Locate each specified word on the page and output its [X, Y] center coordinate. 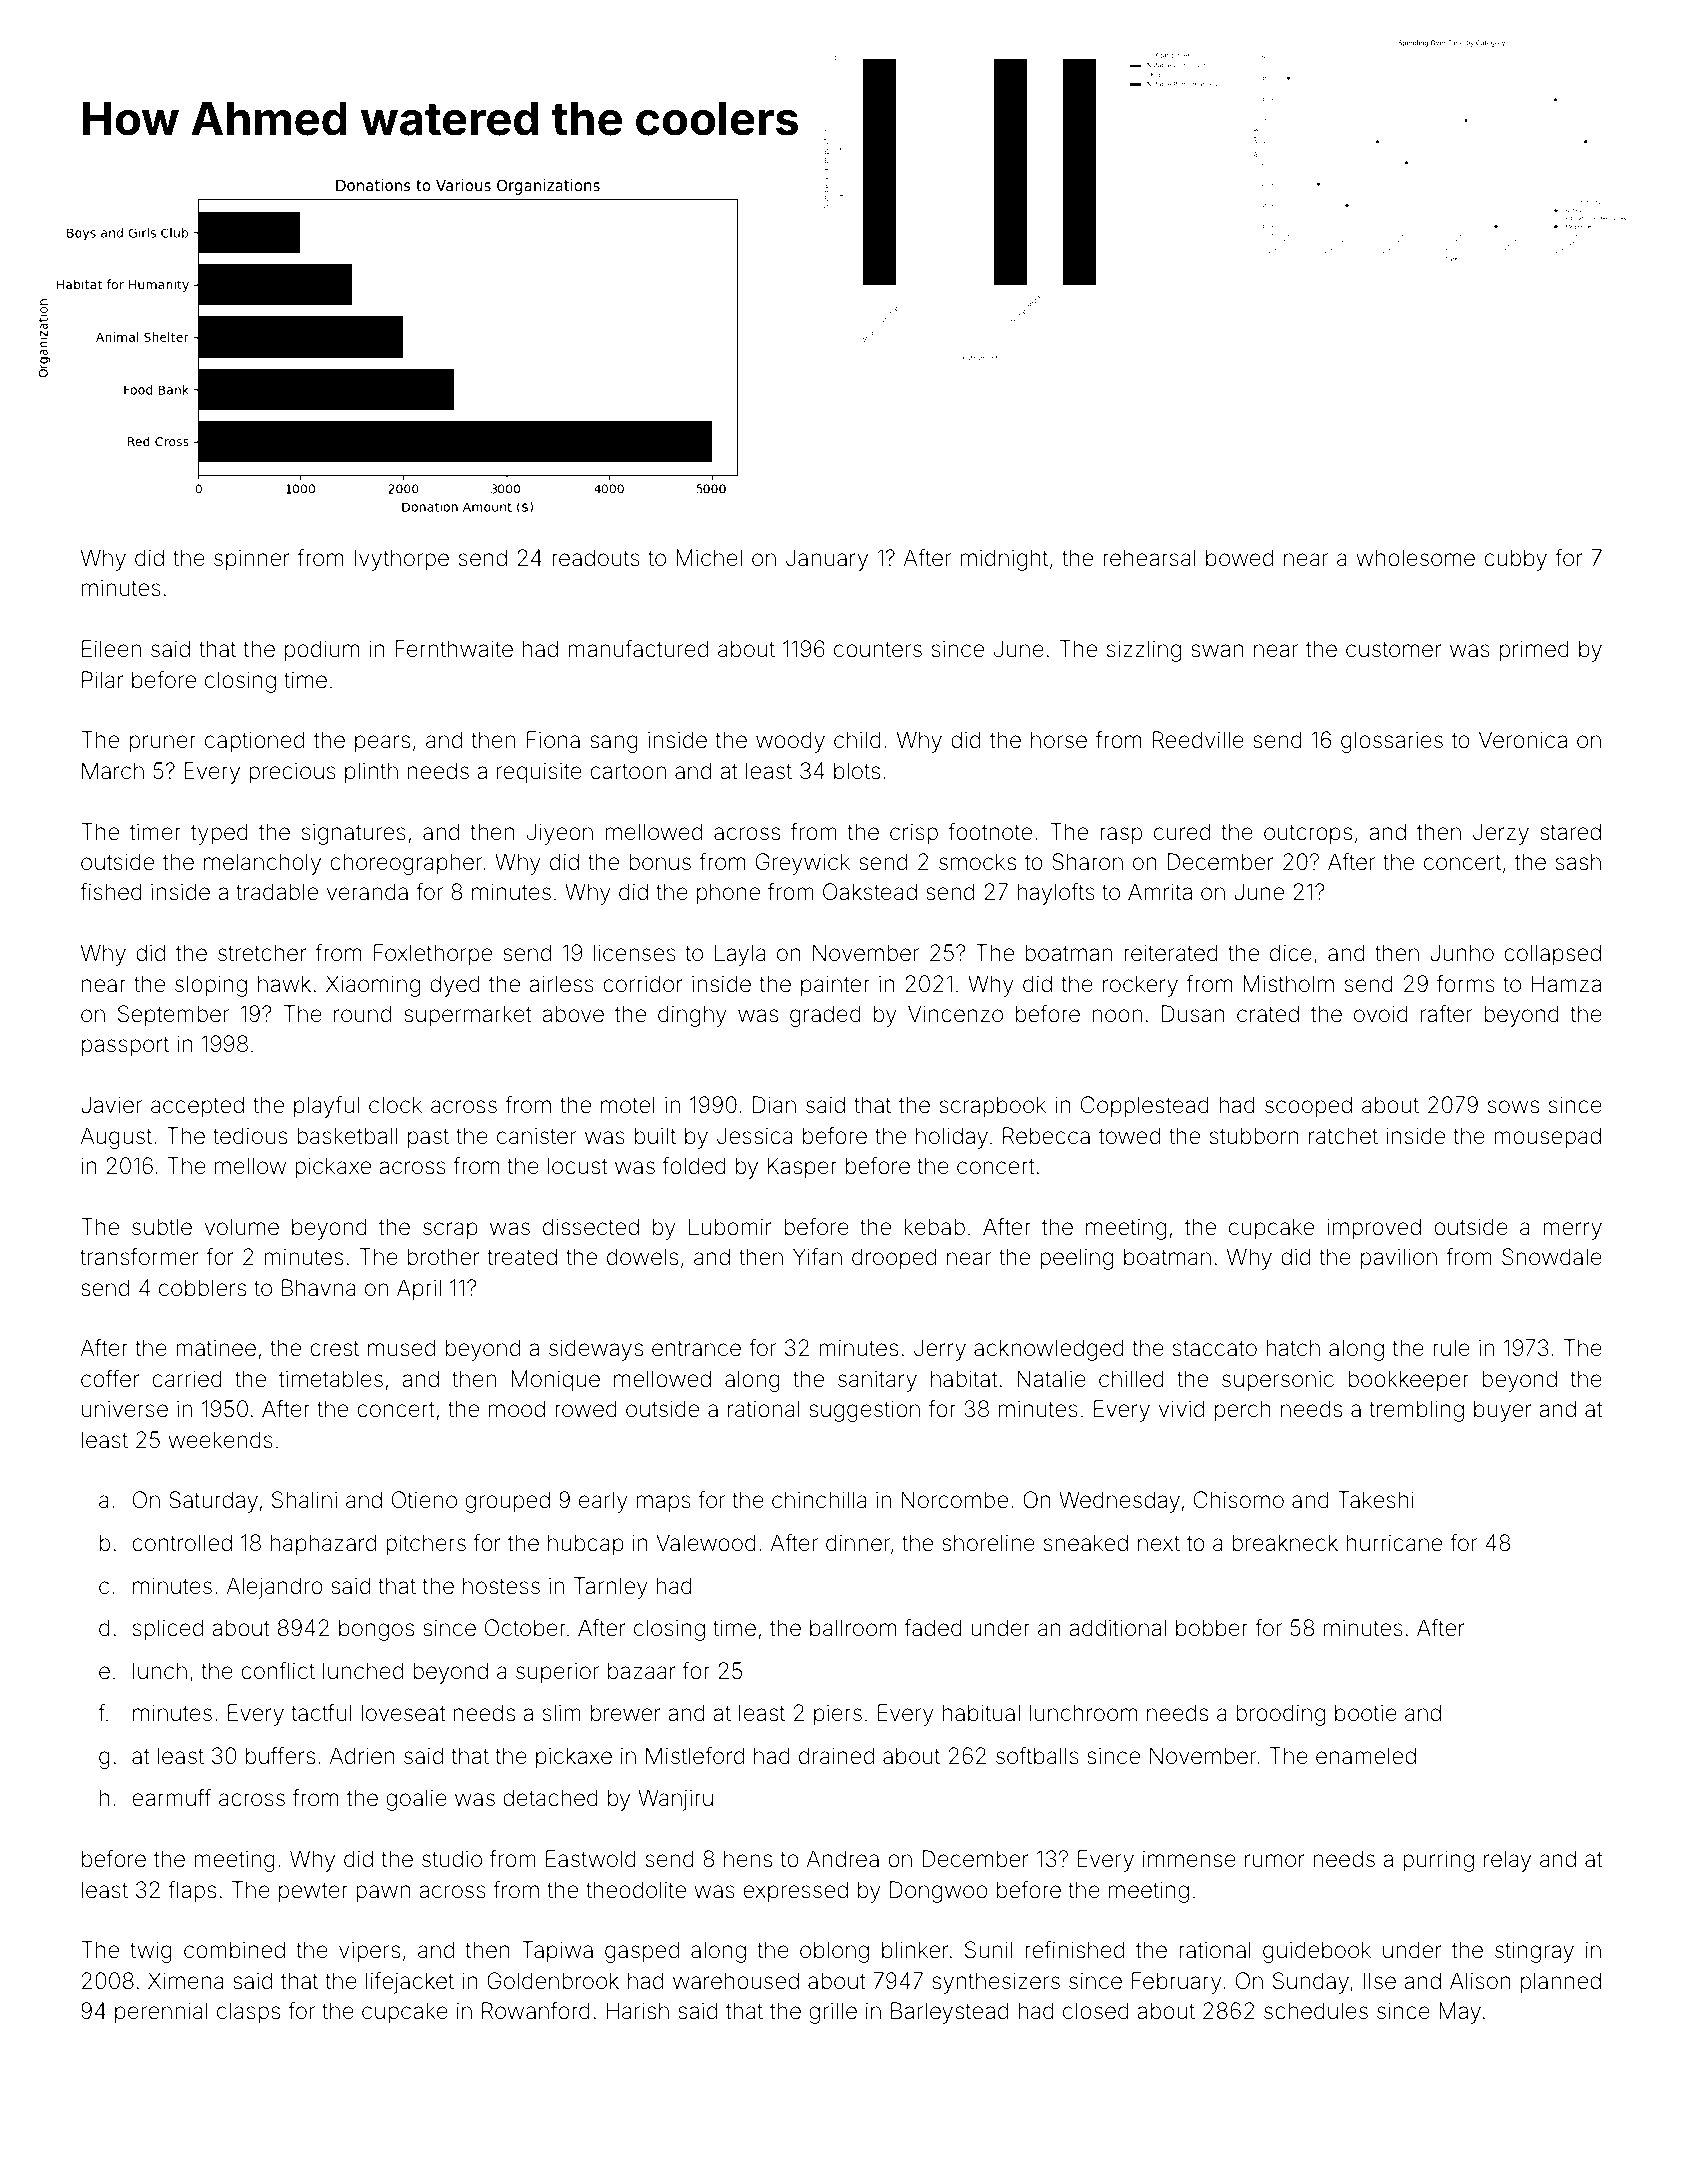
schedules [1316, 2011]
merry [1572, 1231]
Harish [637, 2011]
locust [578, 1166]
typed [219, 834]
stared [1570, 832]
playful [326, 1107]
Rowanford [536, 2011]
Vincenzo [955, 1014]
